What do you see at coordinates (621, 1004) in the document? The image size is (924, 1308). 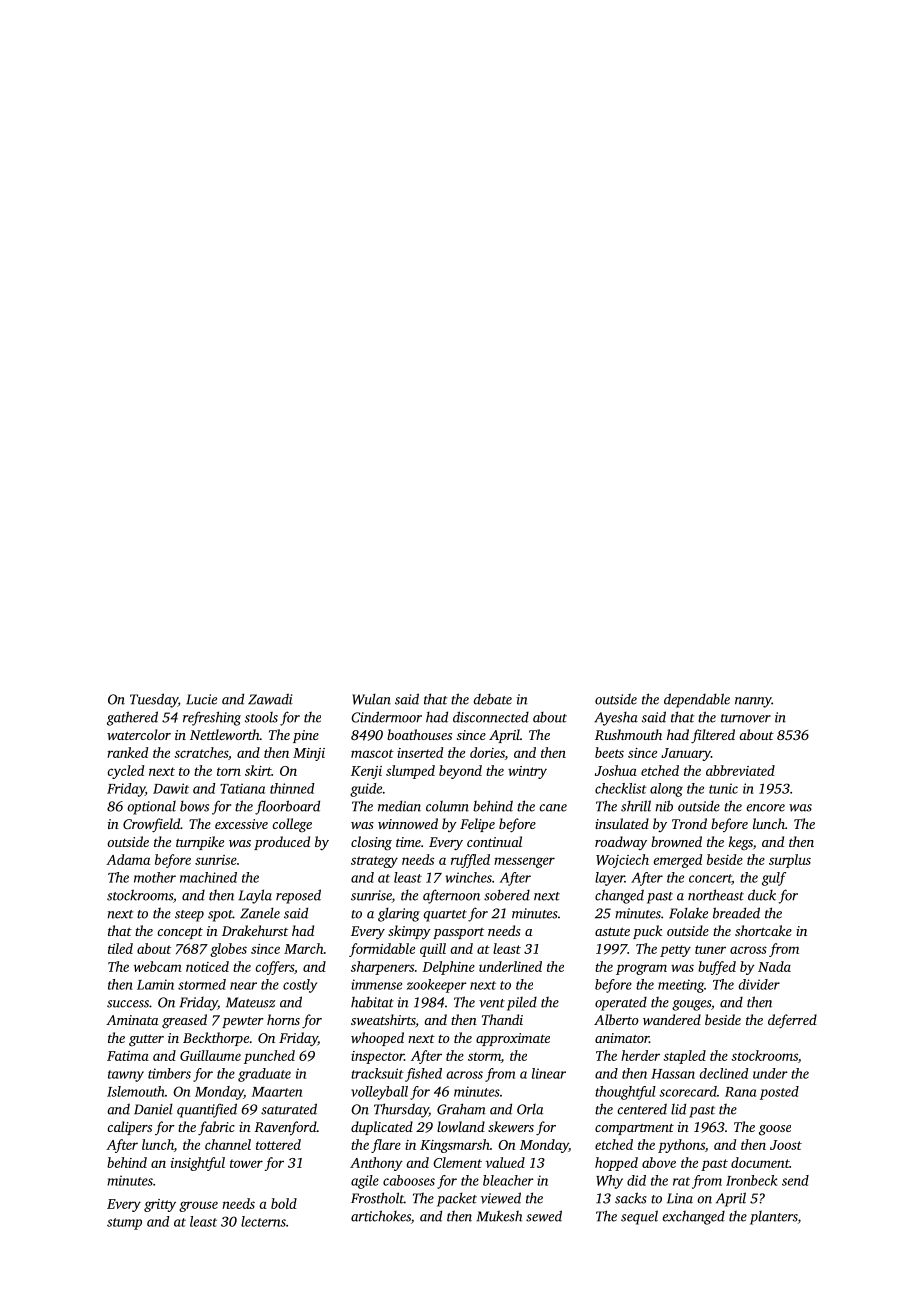 I see `operated` at bounding box center [621, 1004].
